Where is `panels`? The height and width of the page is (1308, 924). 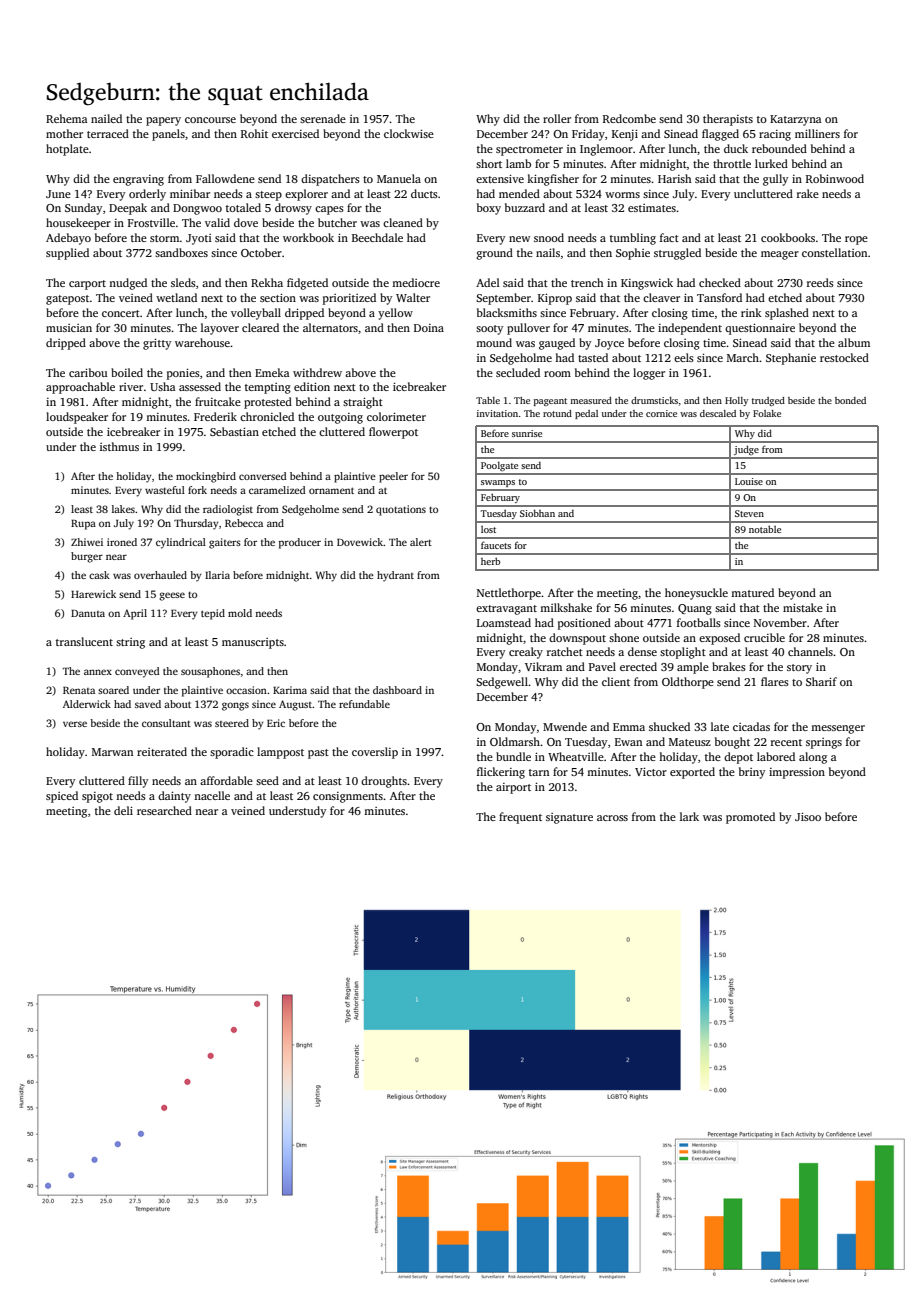 panels is located at coordinates (168, 135).
